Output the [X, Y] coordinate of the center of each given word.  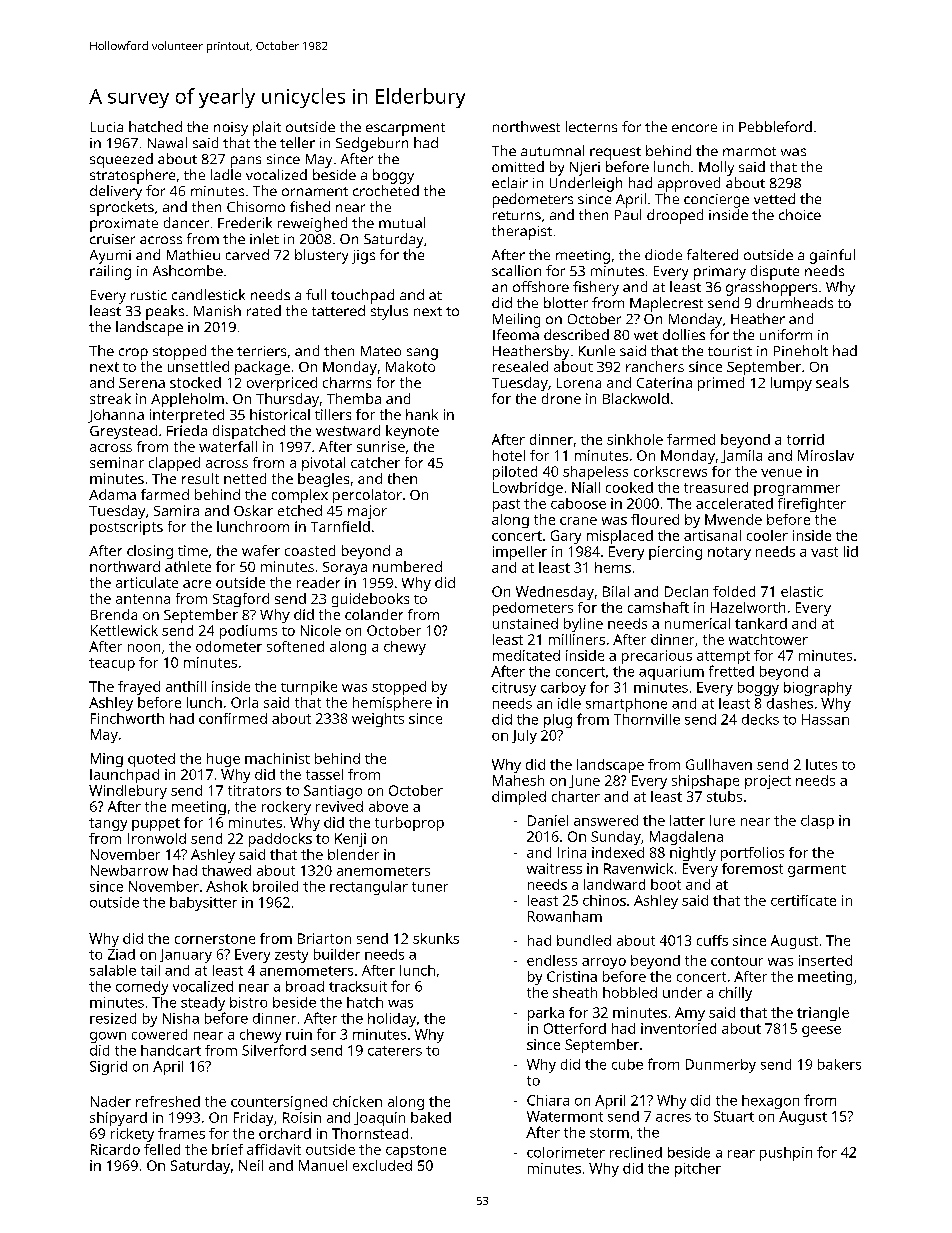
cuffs [712, 940]
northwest [526, 126]
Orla [244, 702]
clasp [817, 822]
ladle [226, 174]
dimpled [519, 798]
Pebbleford [775, 126]
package [262, 368]
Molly [716, 168]
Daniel [548, 820]
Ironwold [157, 838]
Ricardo [115, 1149]
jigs [363, 257]
